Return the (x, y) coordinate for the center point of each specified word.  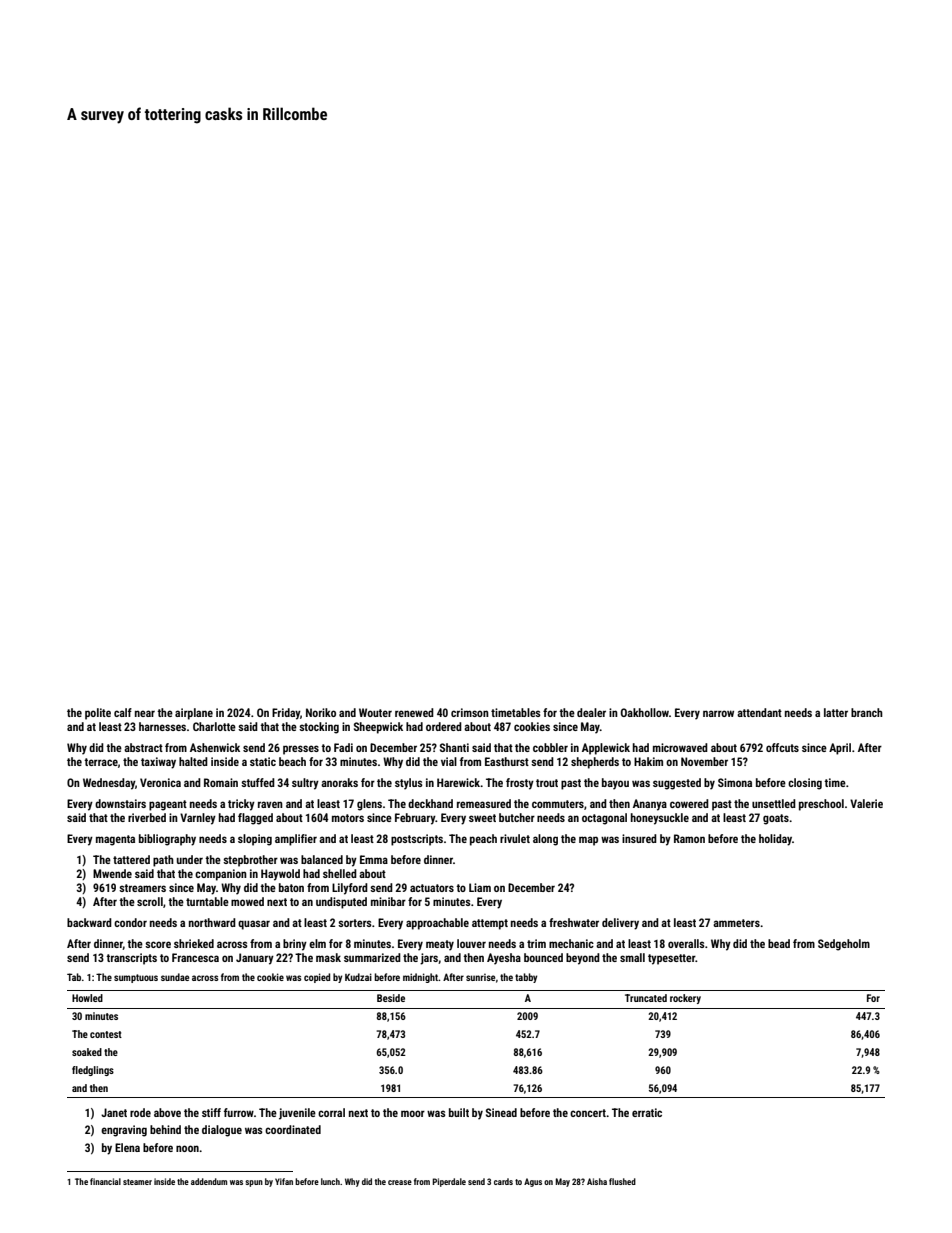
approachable (437, 924)
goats (776, 819)
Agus (533, 1182)
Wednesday (109, 784)
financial (105, 1181)
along (545, 840)
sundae (175, 977)
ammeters (736, 923)
